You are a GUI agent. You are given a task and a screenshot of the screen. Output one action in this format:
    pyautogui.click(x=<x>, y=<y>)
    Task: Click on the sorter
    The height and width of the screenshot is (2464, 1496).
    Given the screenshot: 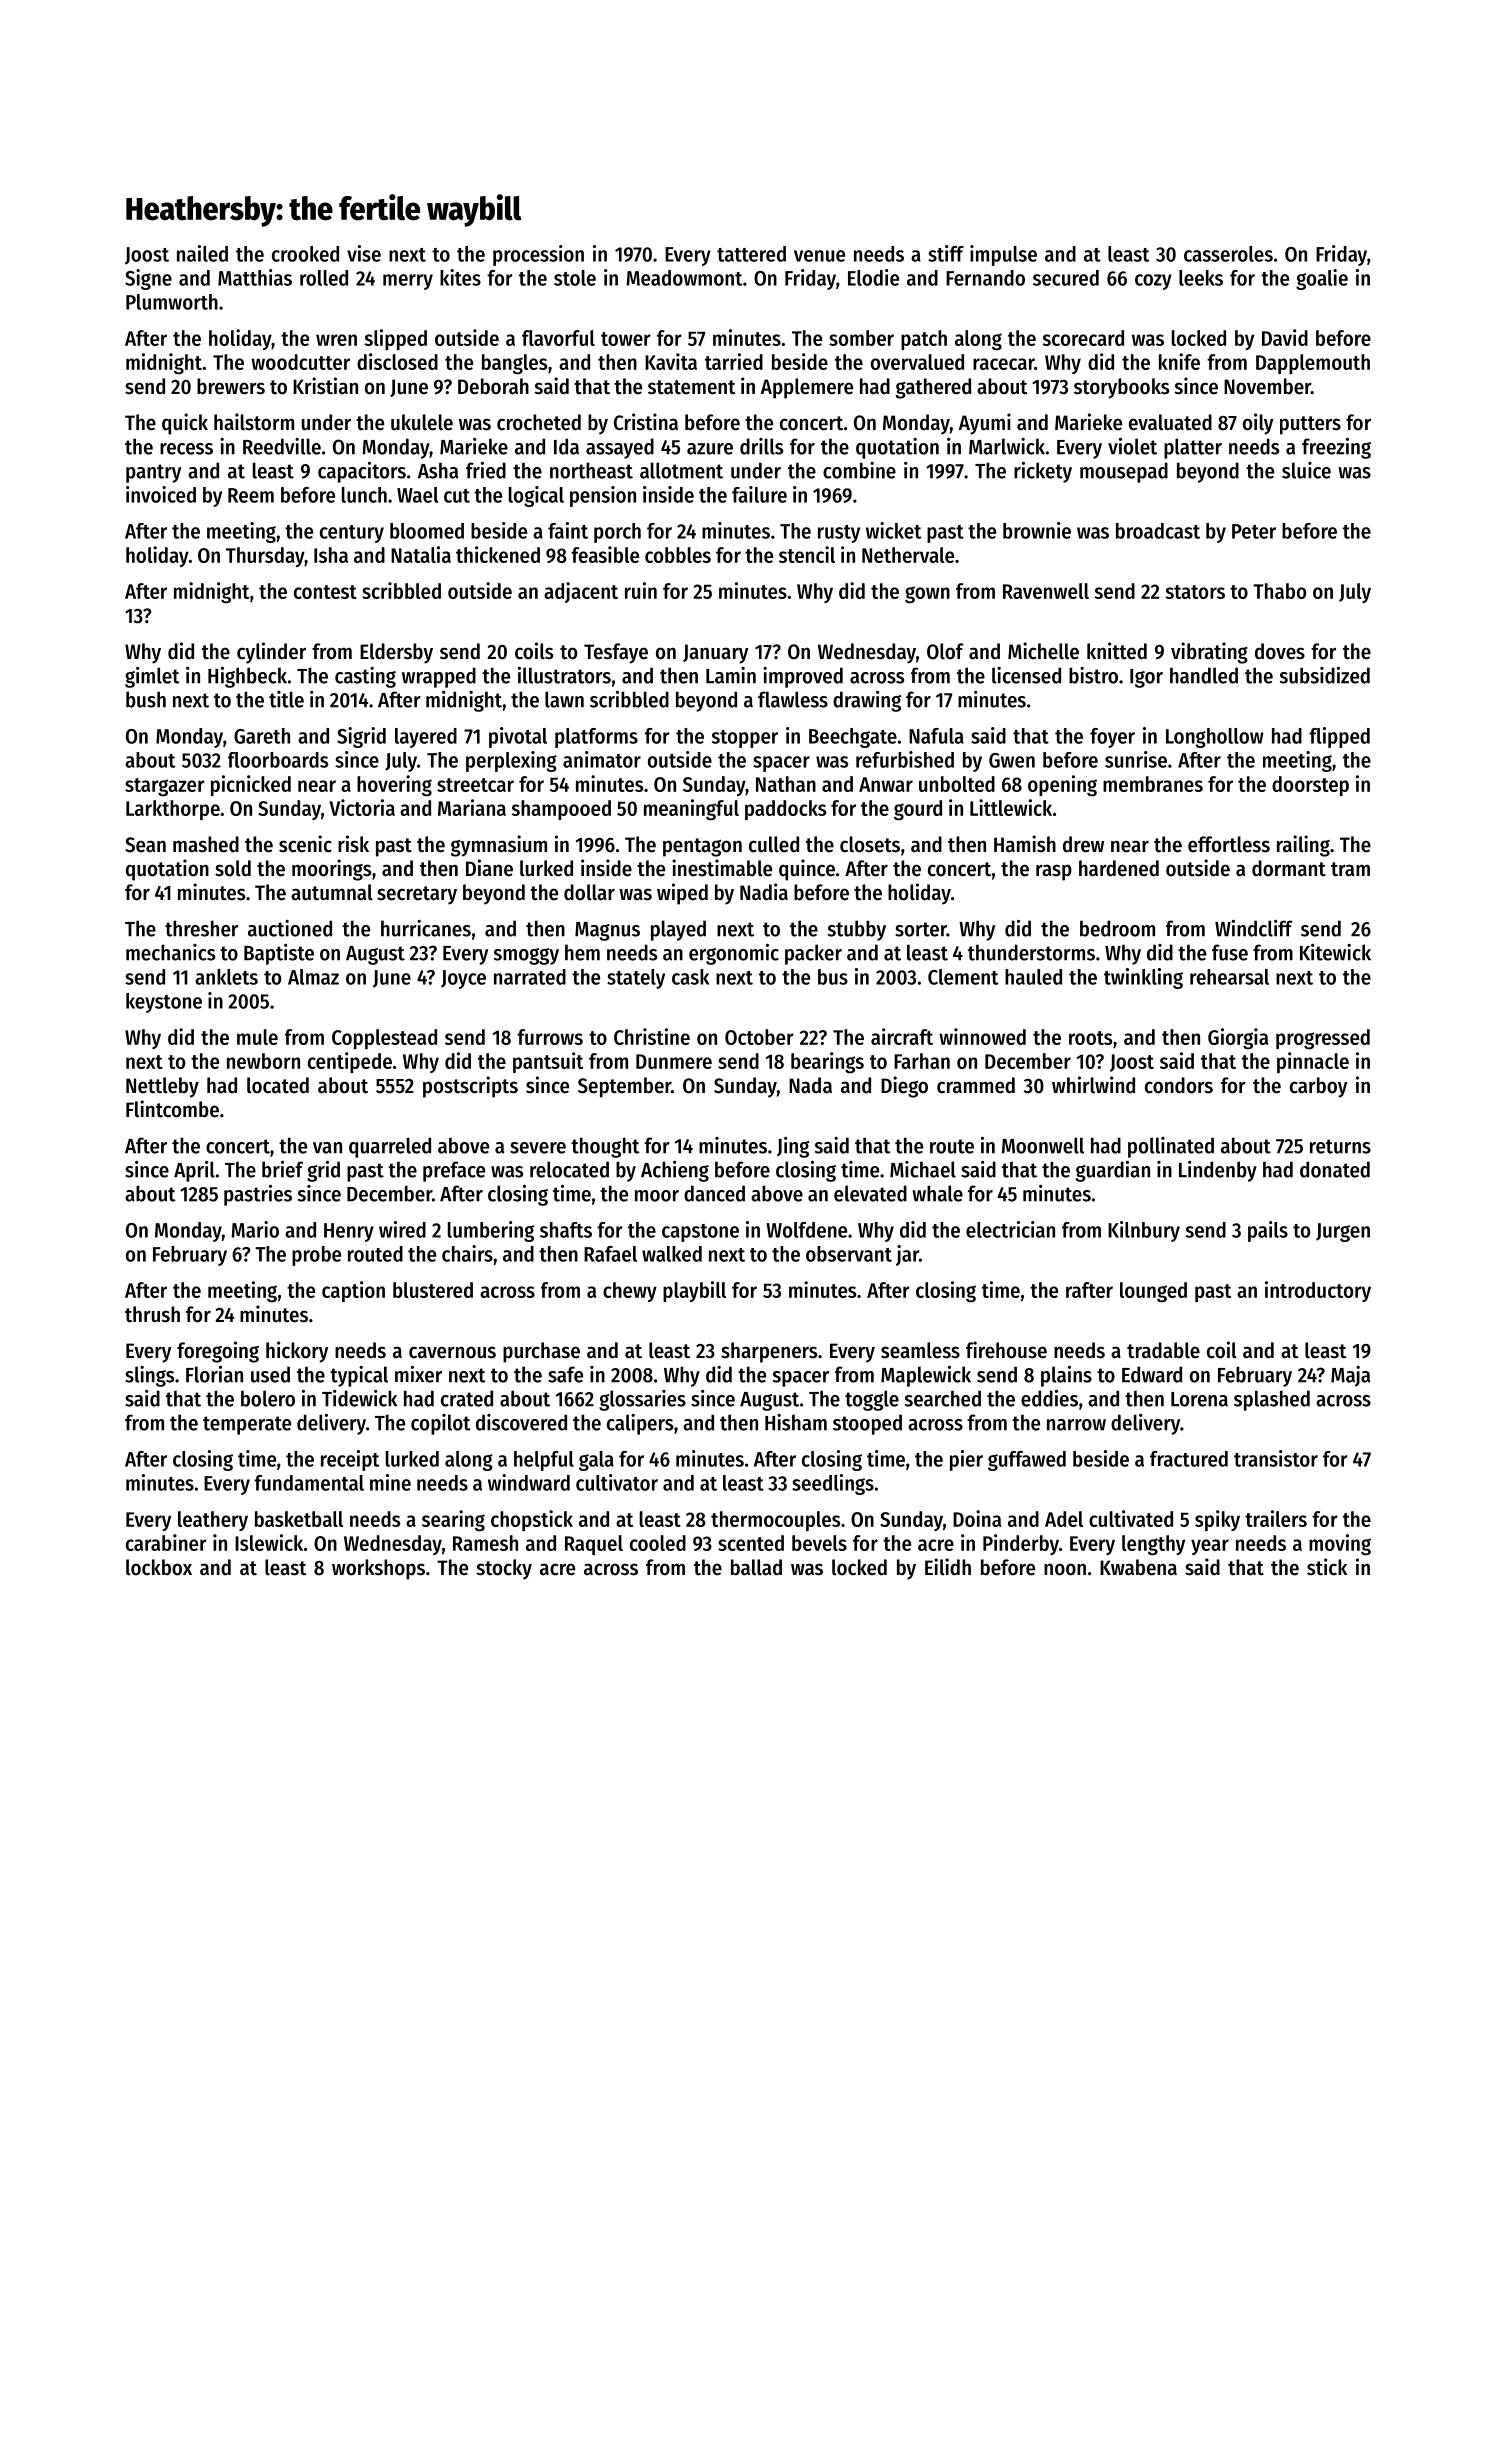 What is the action you would take?
    pyautogui.click(x=921, y=929)
